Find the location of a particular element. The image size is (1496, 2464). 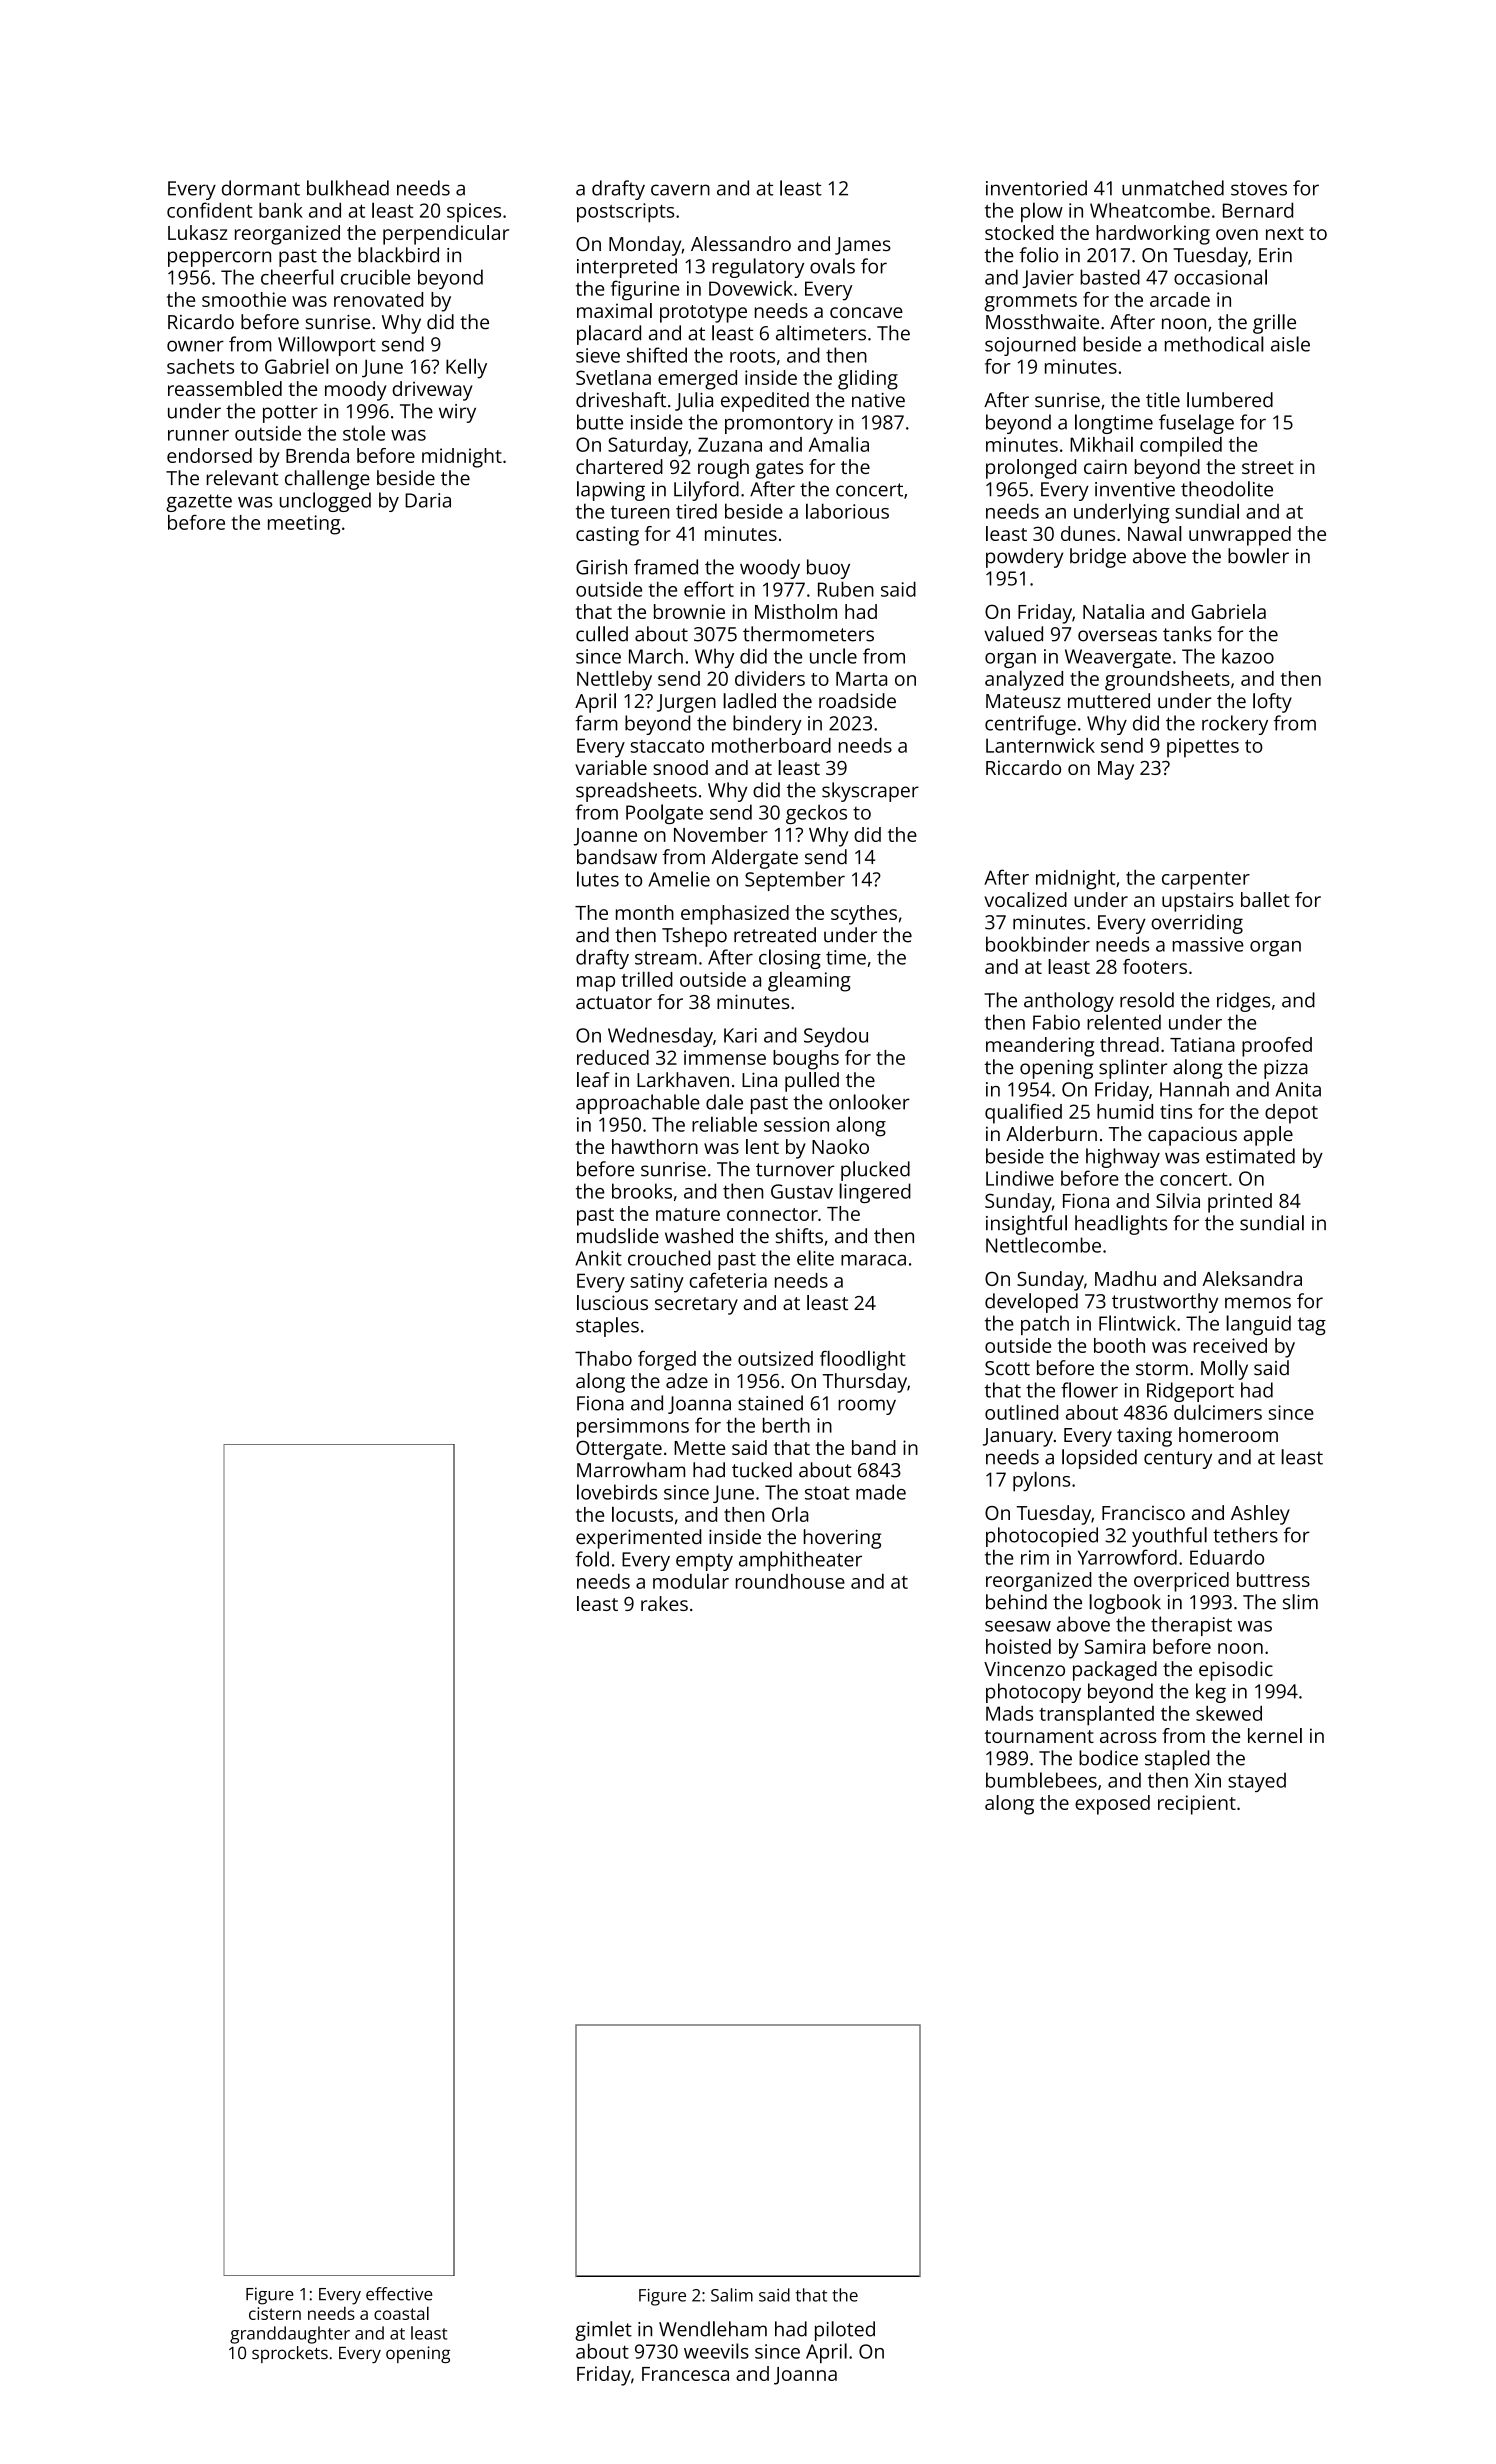

Nettleby is located at coordinates (614, 680).
